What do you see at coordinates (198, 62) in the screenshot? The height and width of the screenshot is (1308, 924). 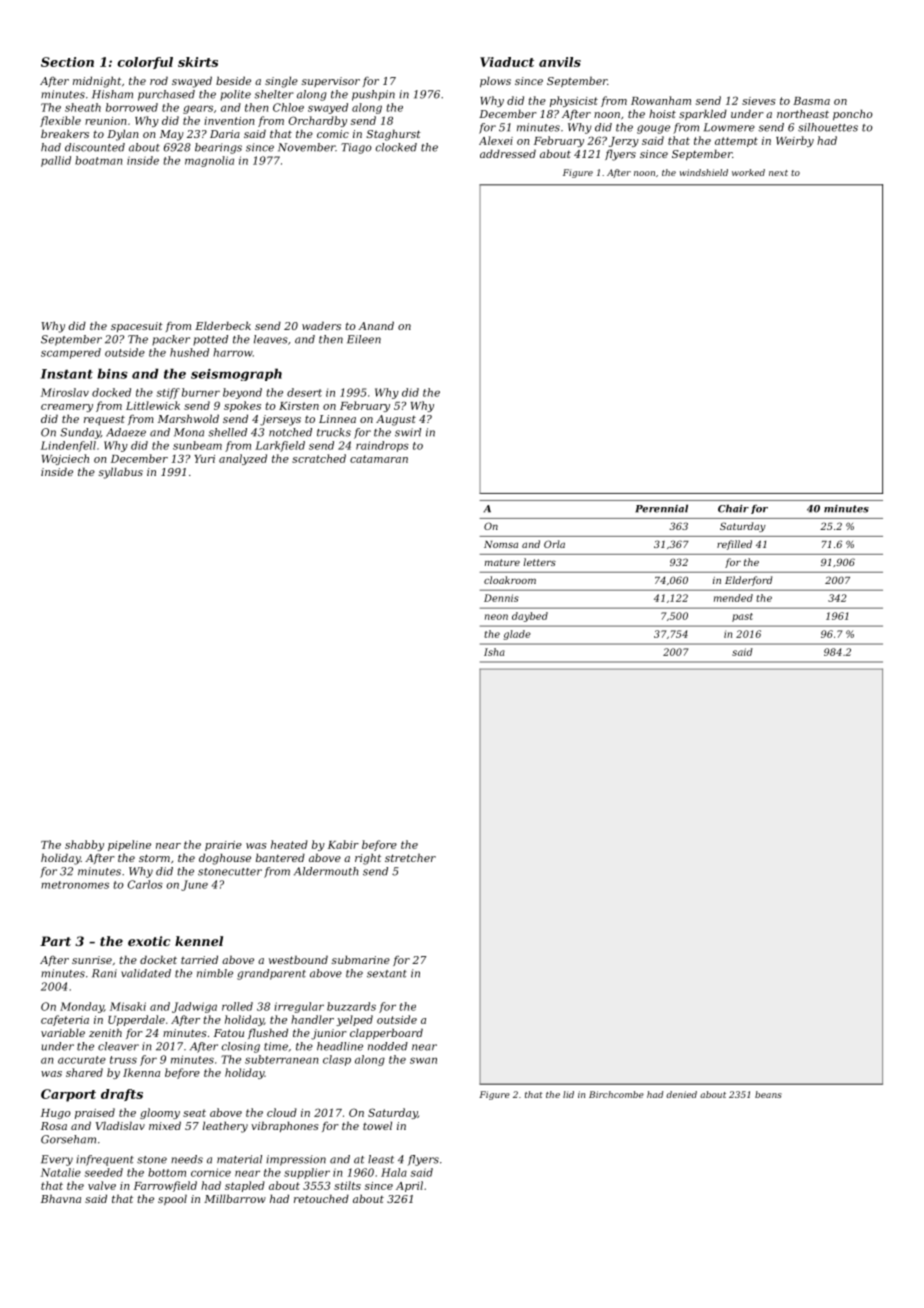 I see `skirts` at bounding box center [198, 62].
